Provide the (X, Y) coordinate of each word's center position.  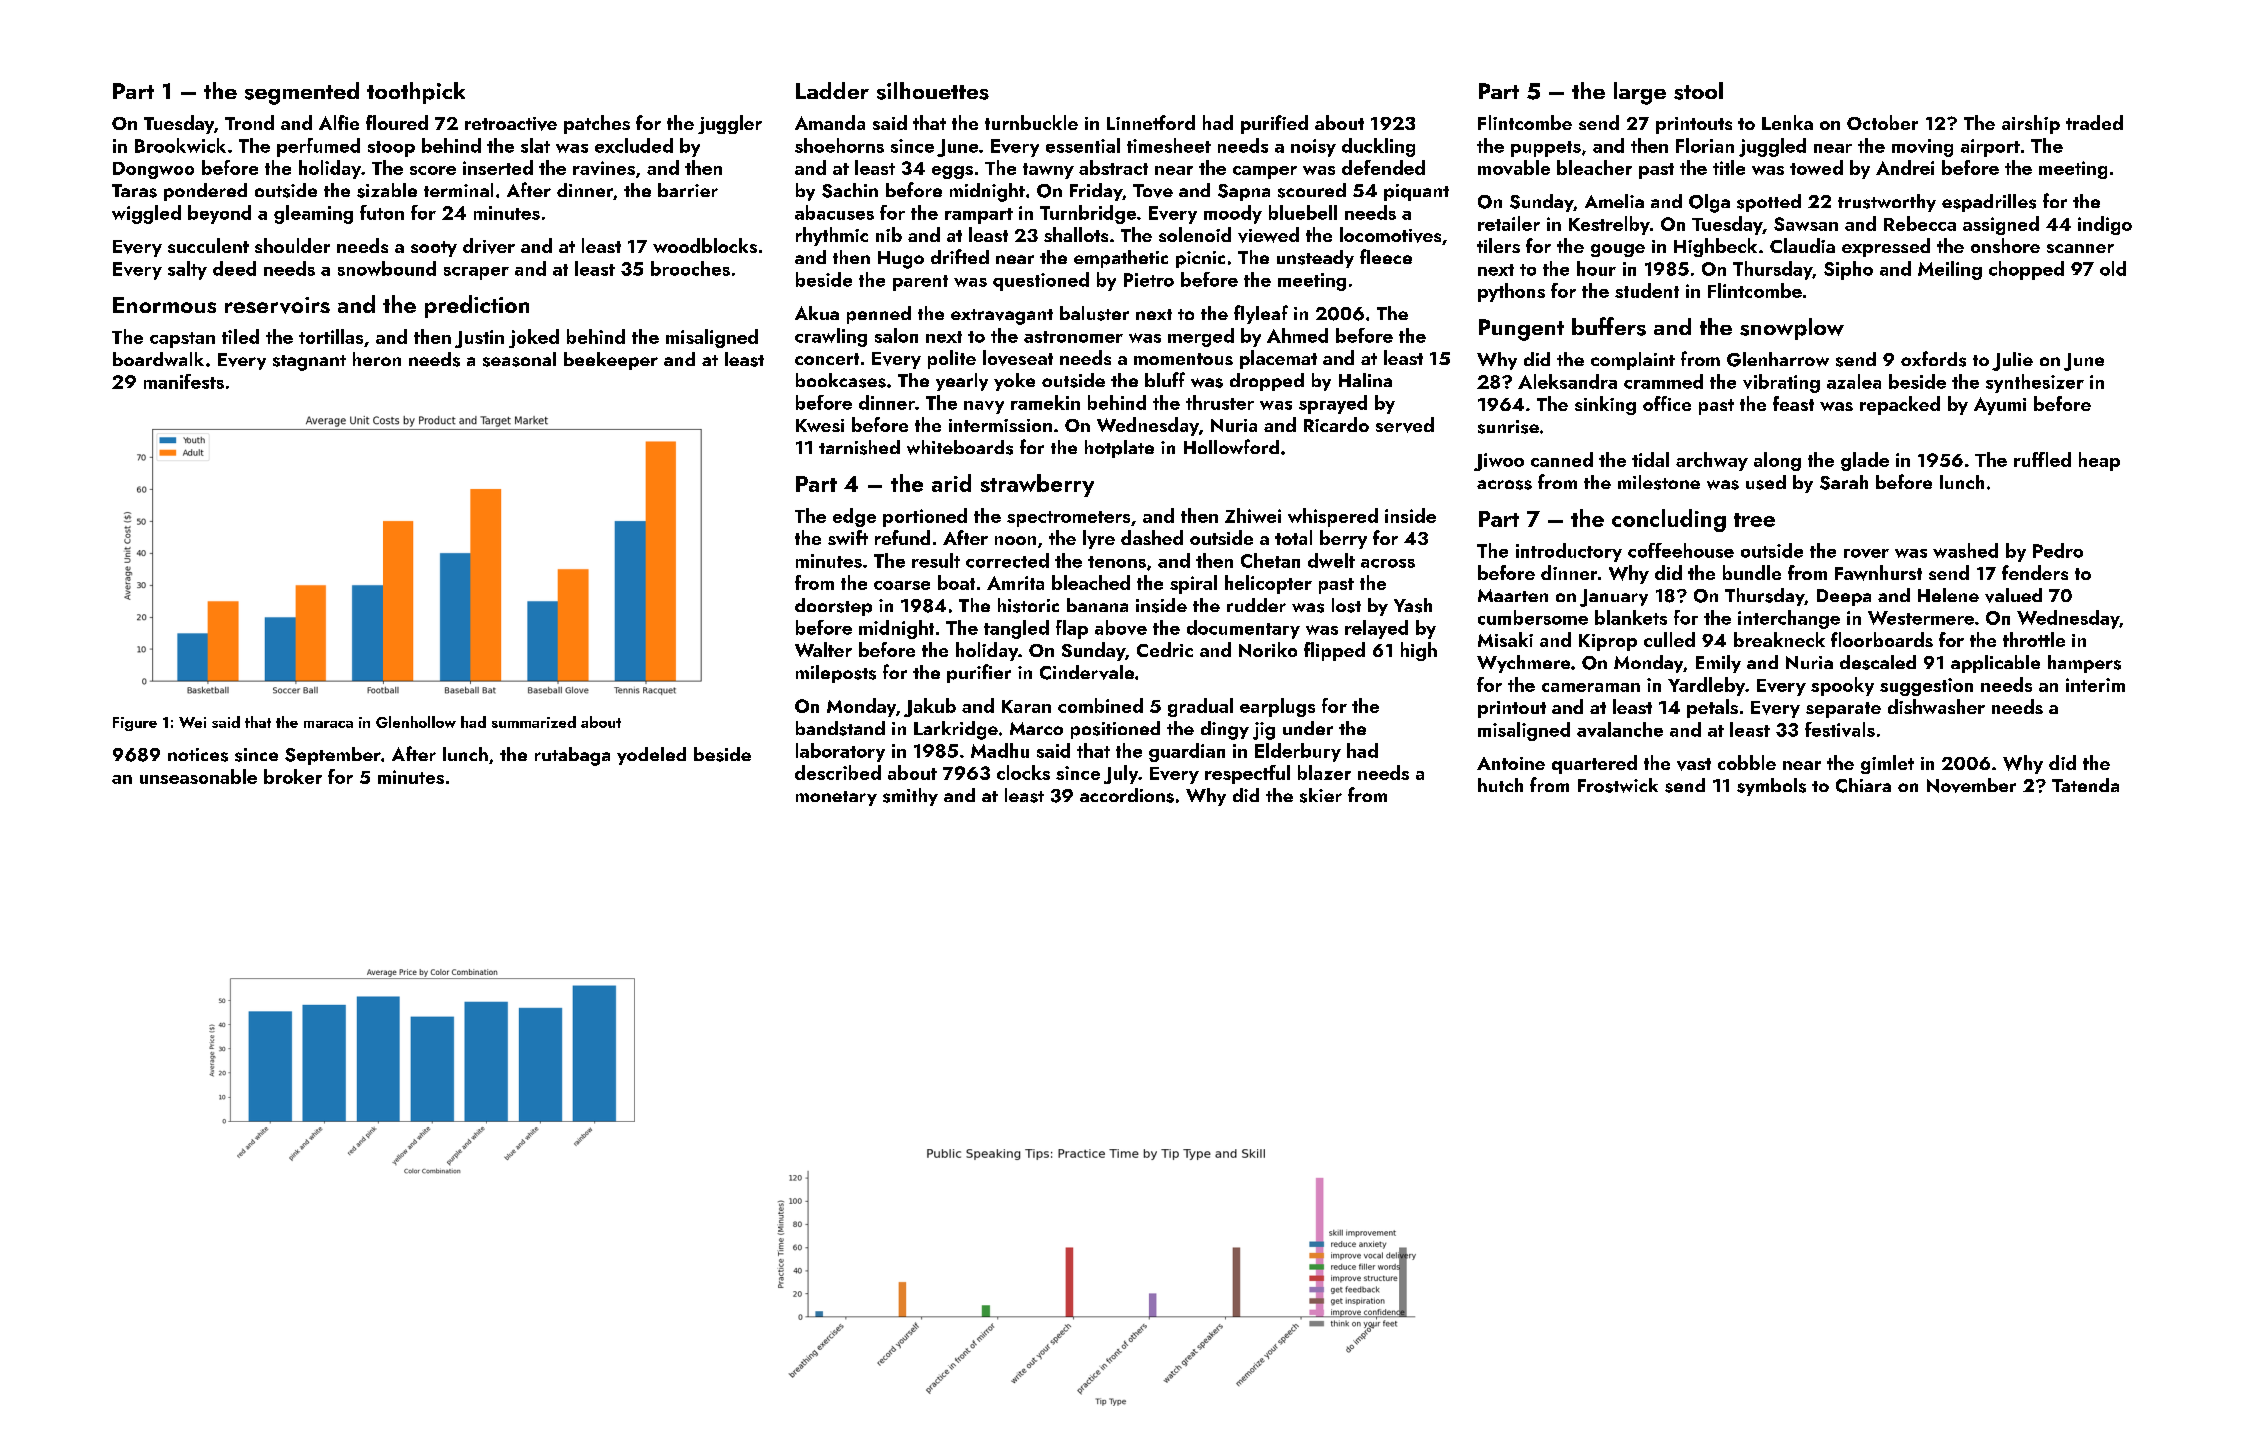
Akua (817, 313)
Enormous (164, 305)
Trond (249, 122)
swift (848, 537)
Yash (1413, 605)
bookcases (841, 380)
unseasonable (198, 776)
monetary (836, 798)
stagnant (309, 363)
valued (2013, 595)
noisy (1313, 148)
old (2113, 268)
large (1640, 93)
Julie (2012, 361)
